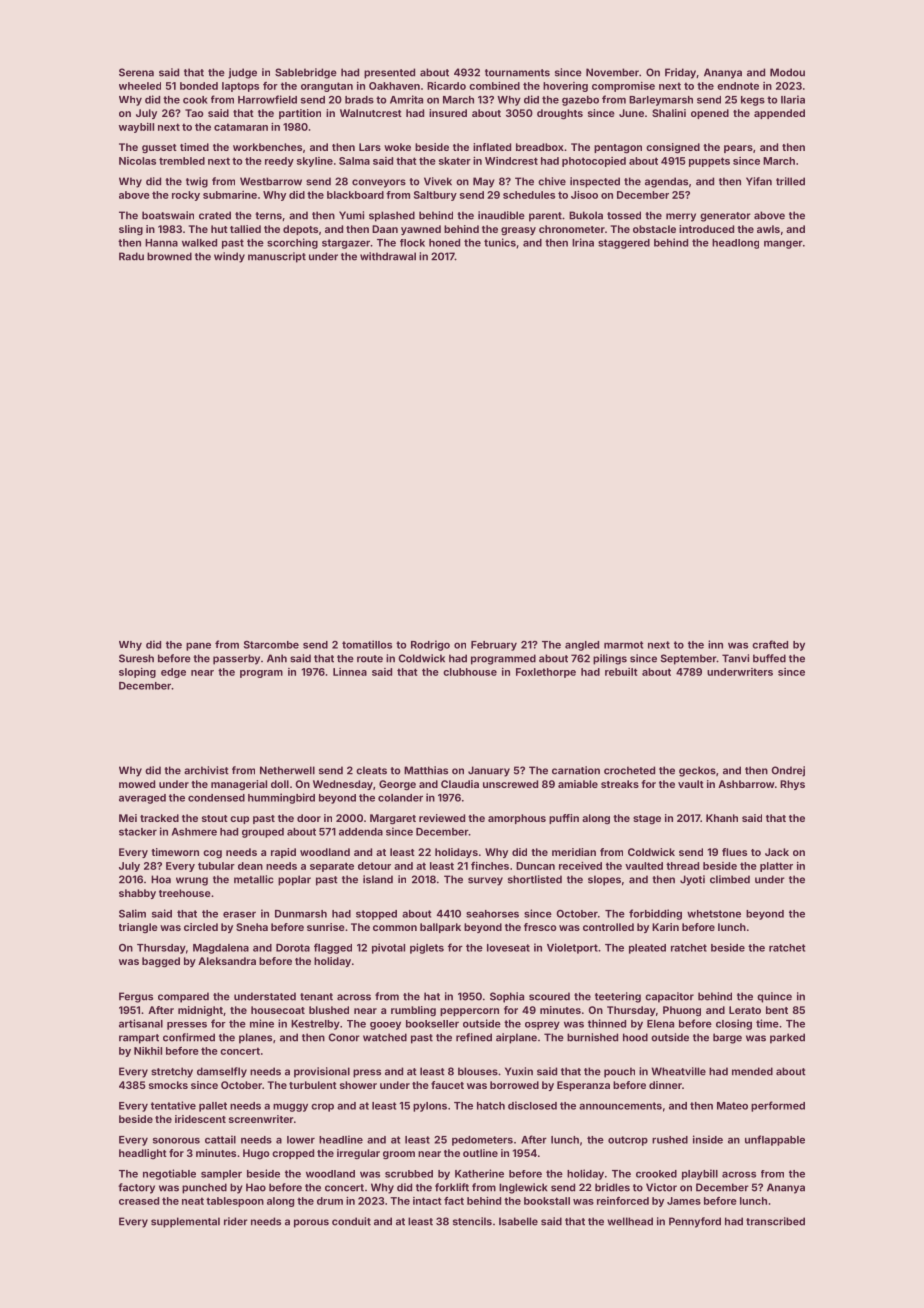 The width and height of the screenshot is (924, 1308). What do you see at coordinates (759, 181) in the screenshot?
I see `Yifan` at bounding box center [759, 181].
